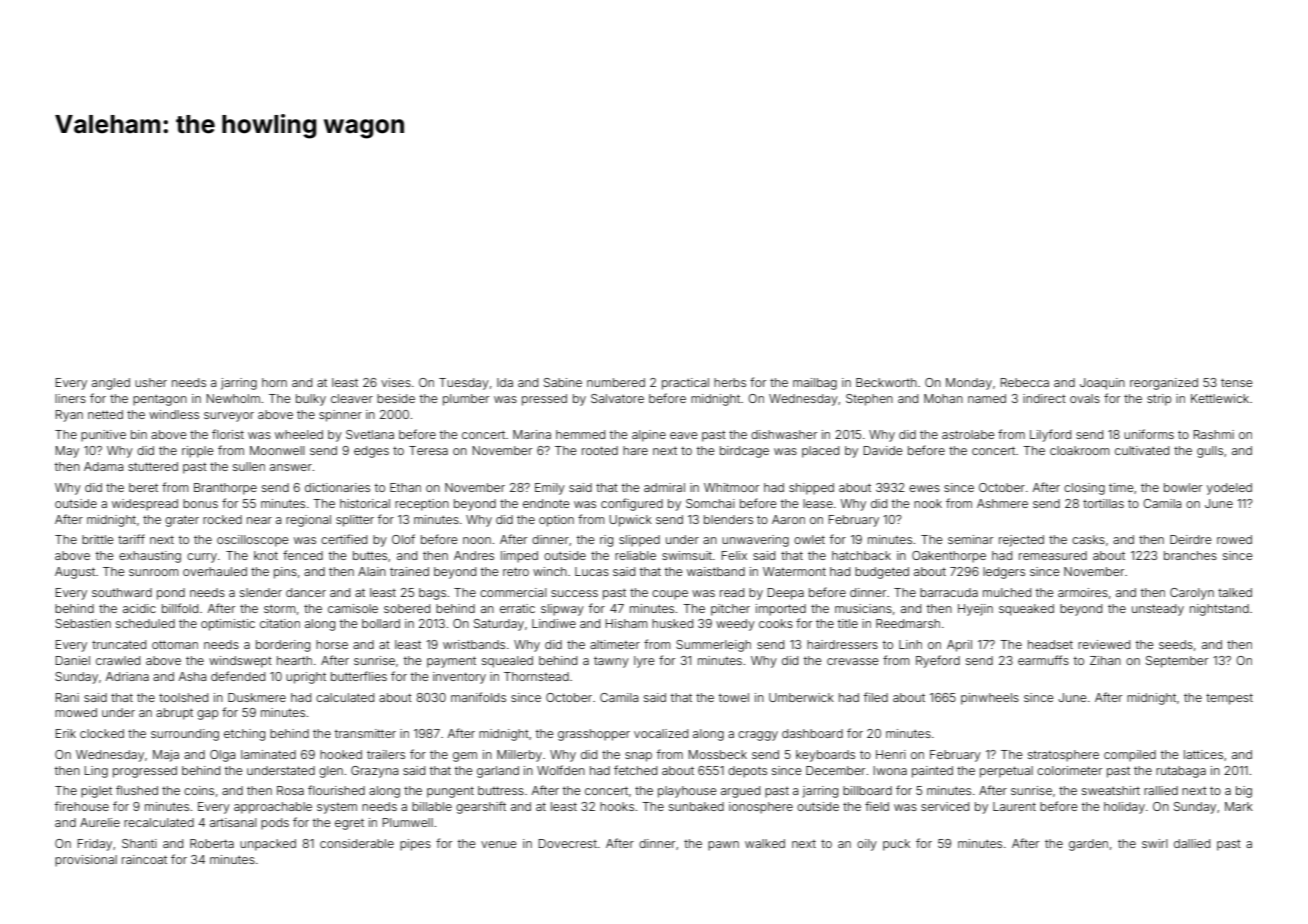  Describe the element at coordinates (277, 450) in the screenshot. I see `Moonwell` at that location.
